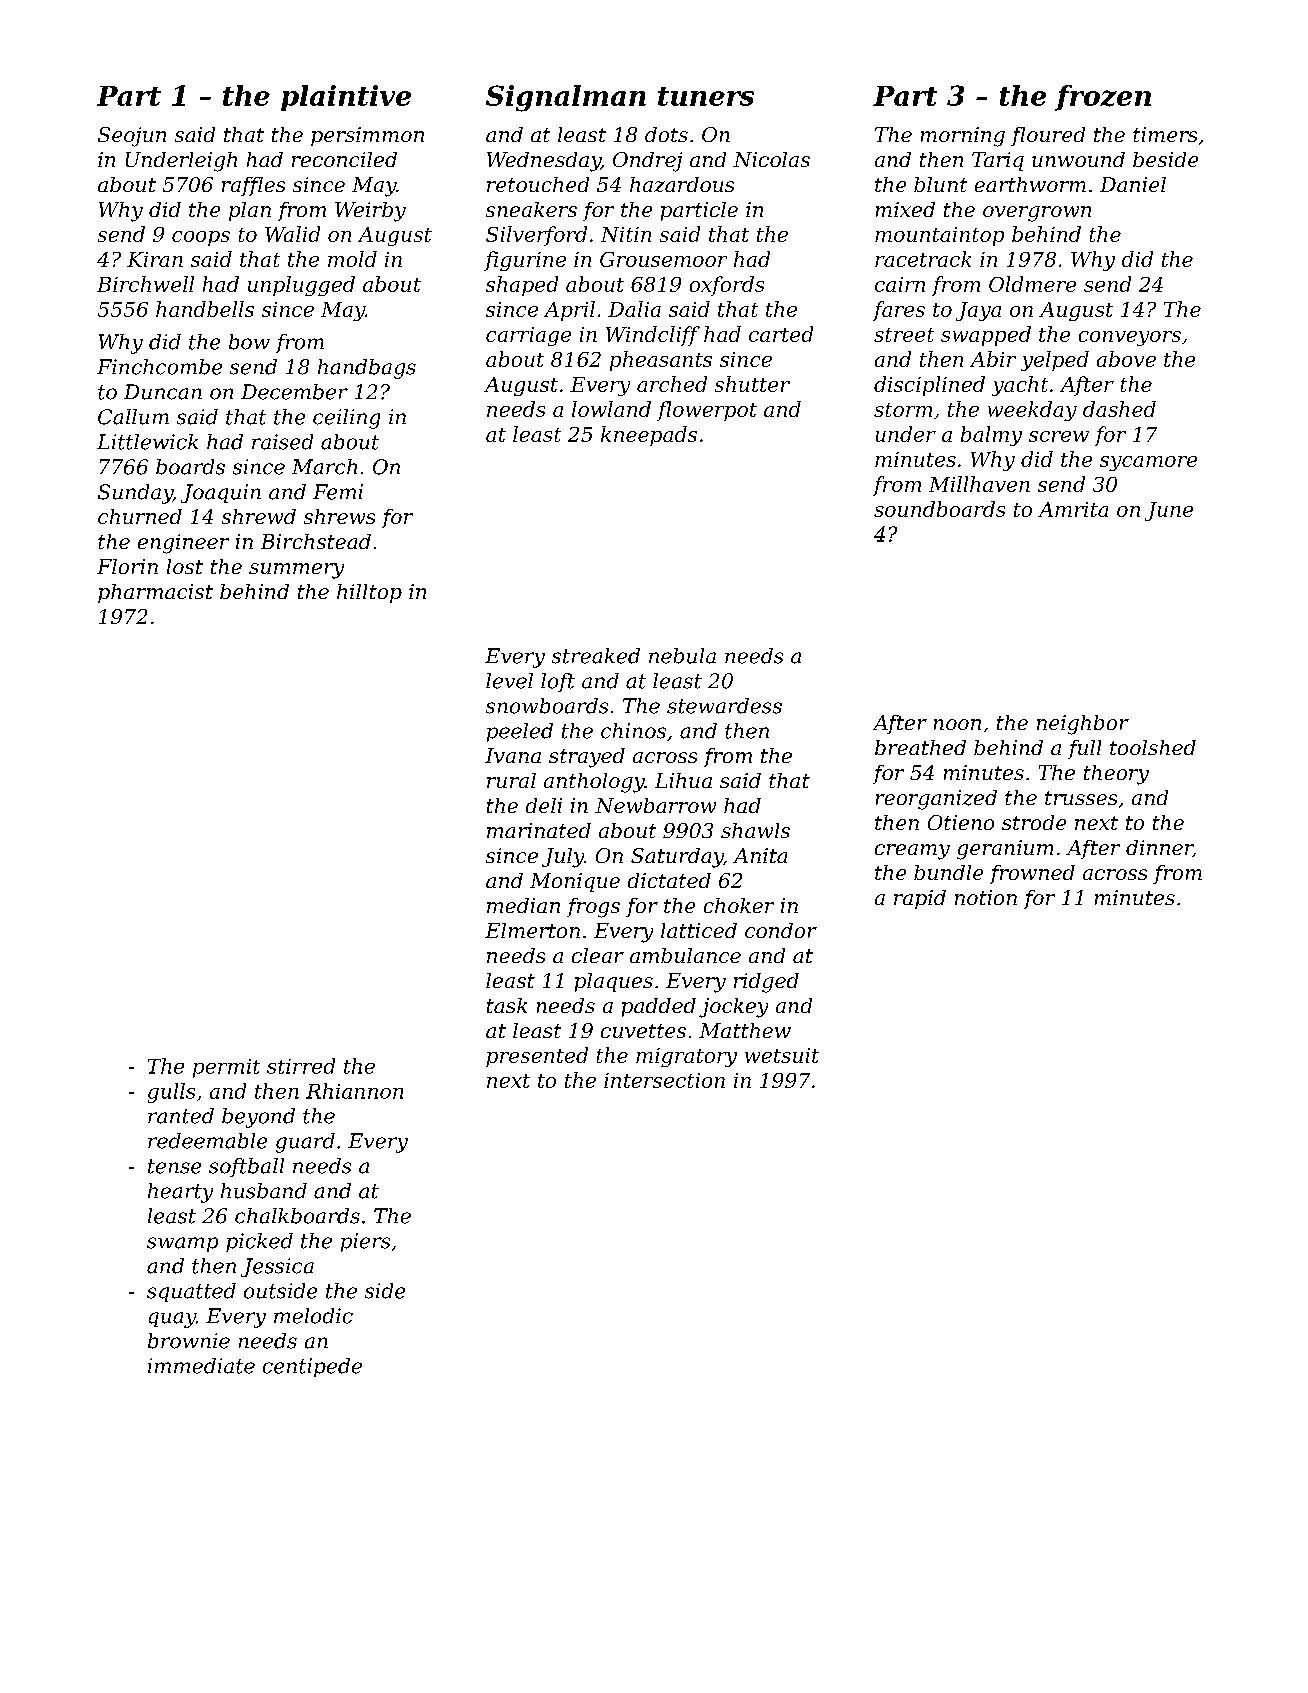 The width and height of the screenshot is (1308, 1693). Describe the element at coordinates (539, 830) in the screenshot. I see `marinated` at that location.
